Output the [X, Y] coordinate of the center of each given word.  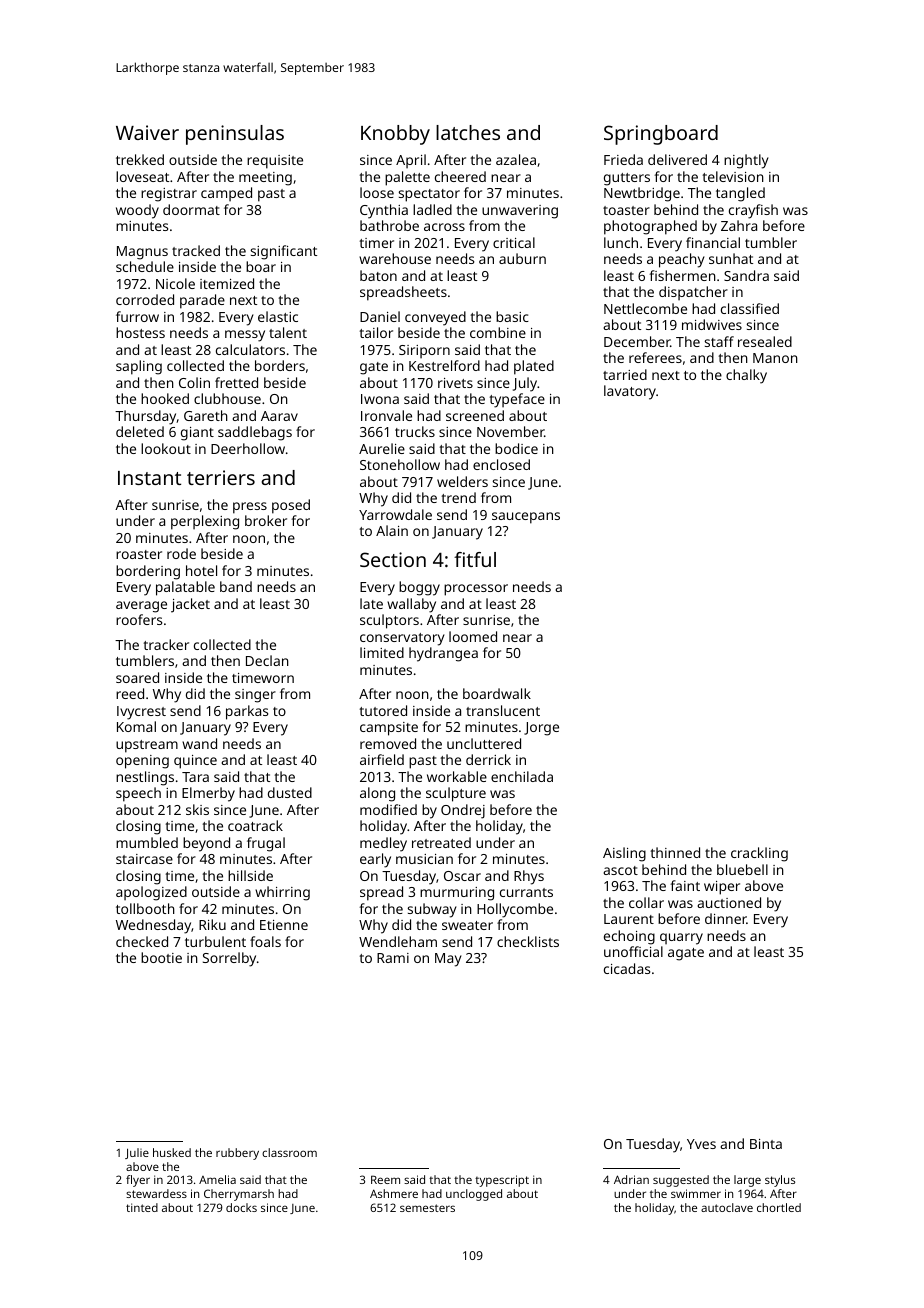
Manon [775, 358]
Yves [701, 1144]
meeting [265, 179]
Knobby [395, 135]
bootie [161, 957]
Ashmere [394, 1193]
